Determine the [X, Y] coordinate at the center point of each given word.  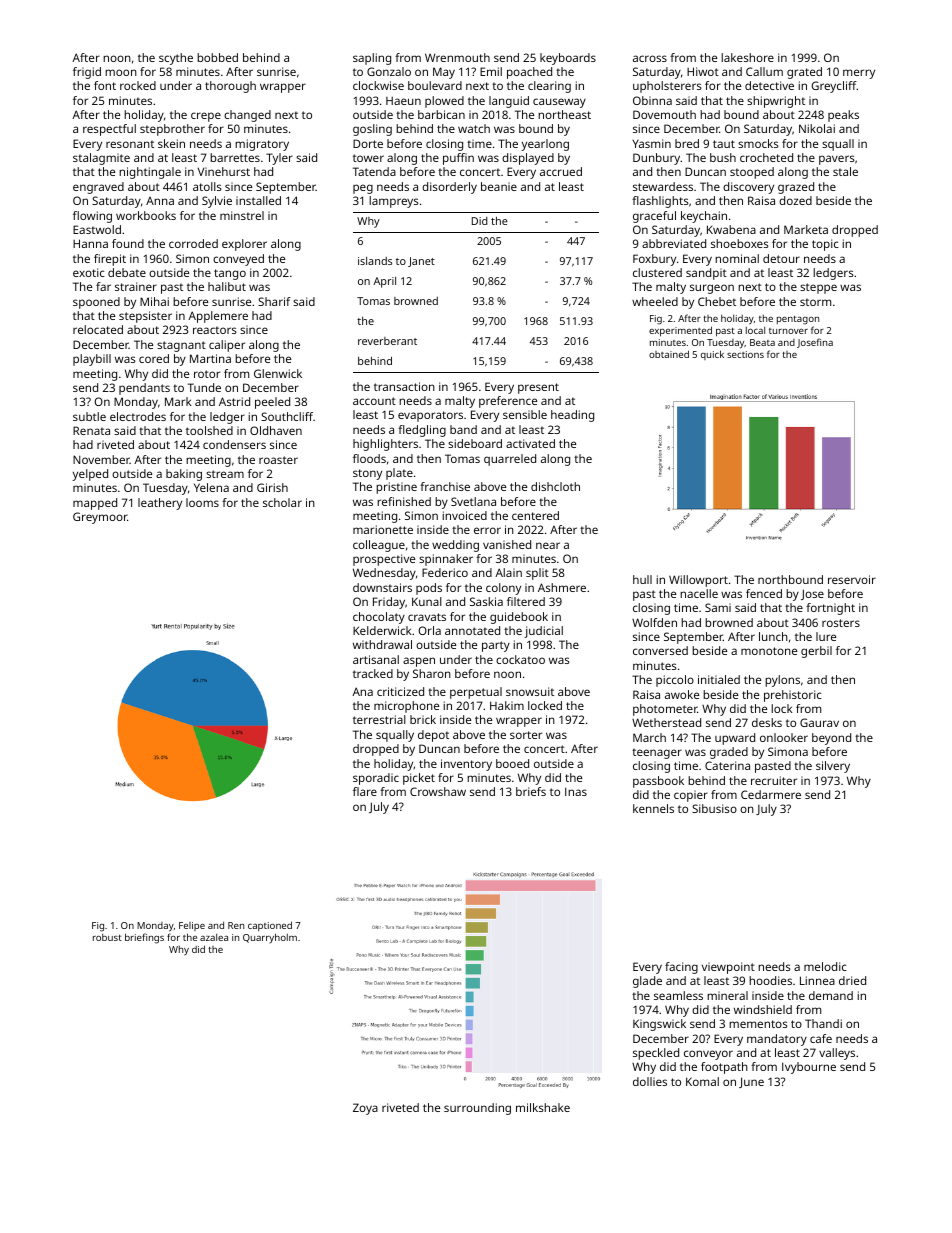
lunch [773, 636]
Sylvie [217, 202]
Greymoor [100, 518]
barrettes [235, 157]
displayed [528, 159]
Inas [576, 791]
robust [107, 937]
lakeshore [747, 57]
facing [681, 968]
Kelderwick [382, 630]
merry [859, 74]
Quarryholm [270, 938]
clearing [549, 87]
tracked [373, 673]
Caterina [727, 765]
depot [433, 736]
